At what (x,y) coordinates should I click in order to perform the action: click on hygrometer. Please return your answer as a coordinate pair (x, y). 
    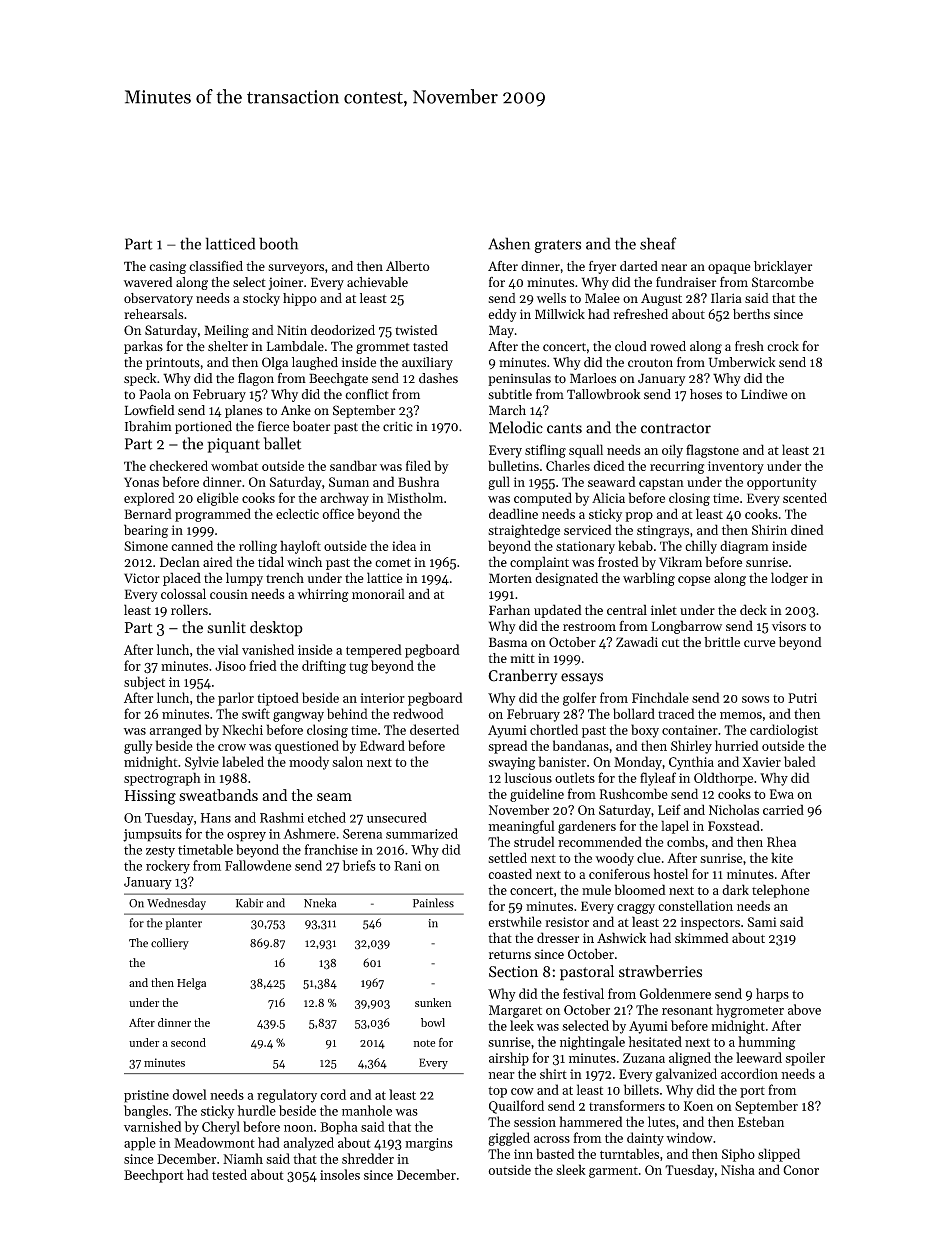
    Looking at the image, I should click on (750, 1011).
